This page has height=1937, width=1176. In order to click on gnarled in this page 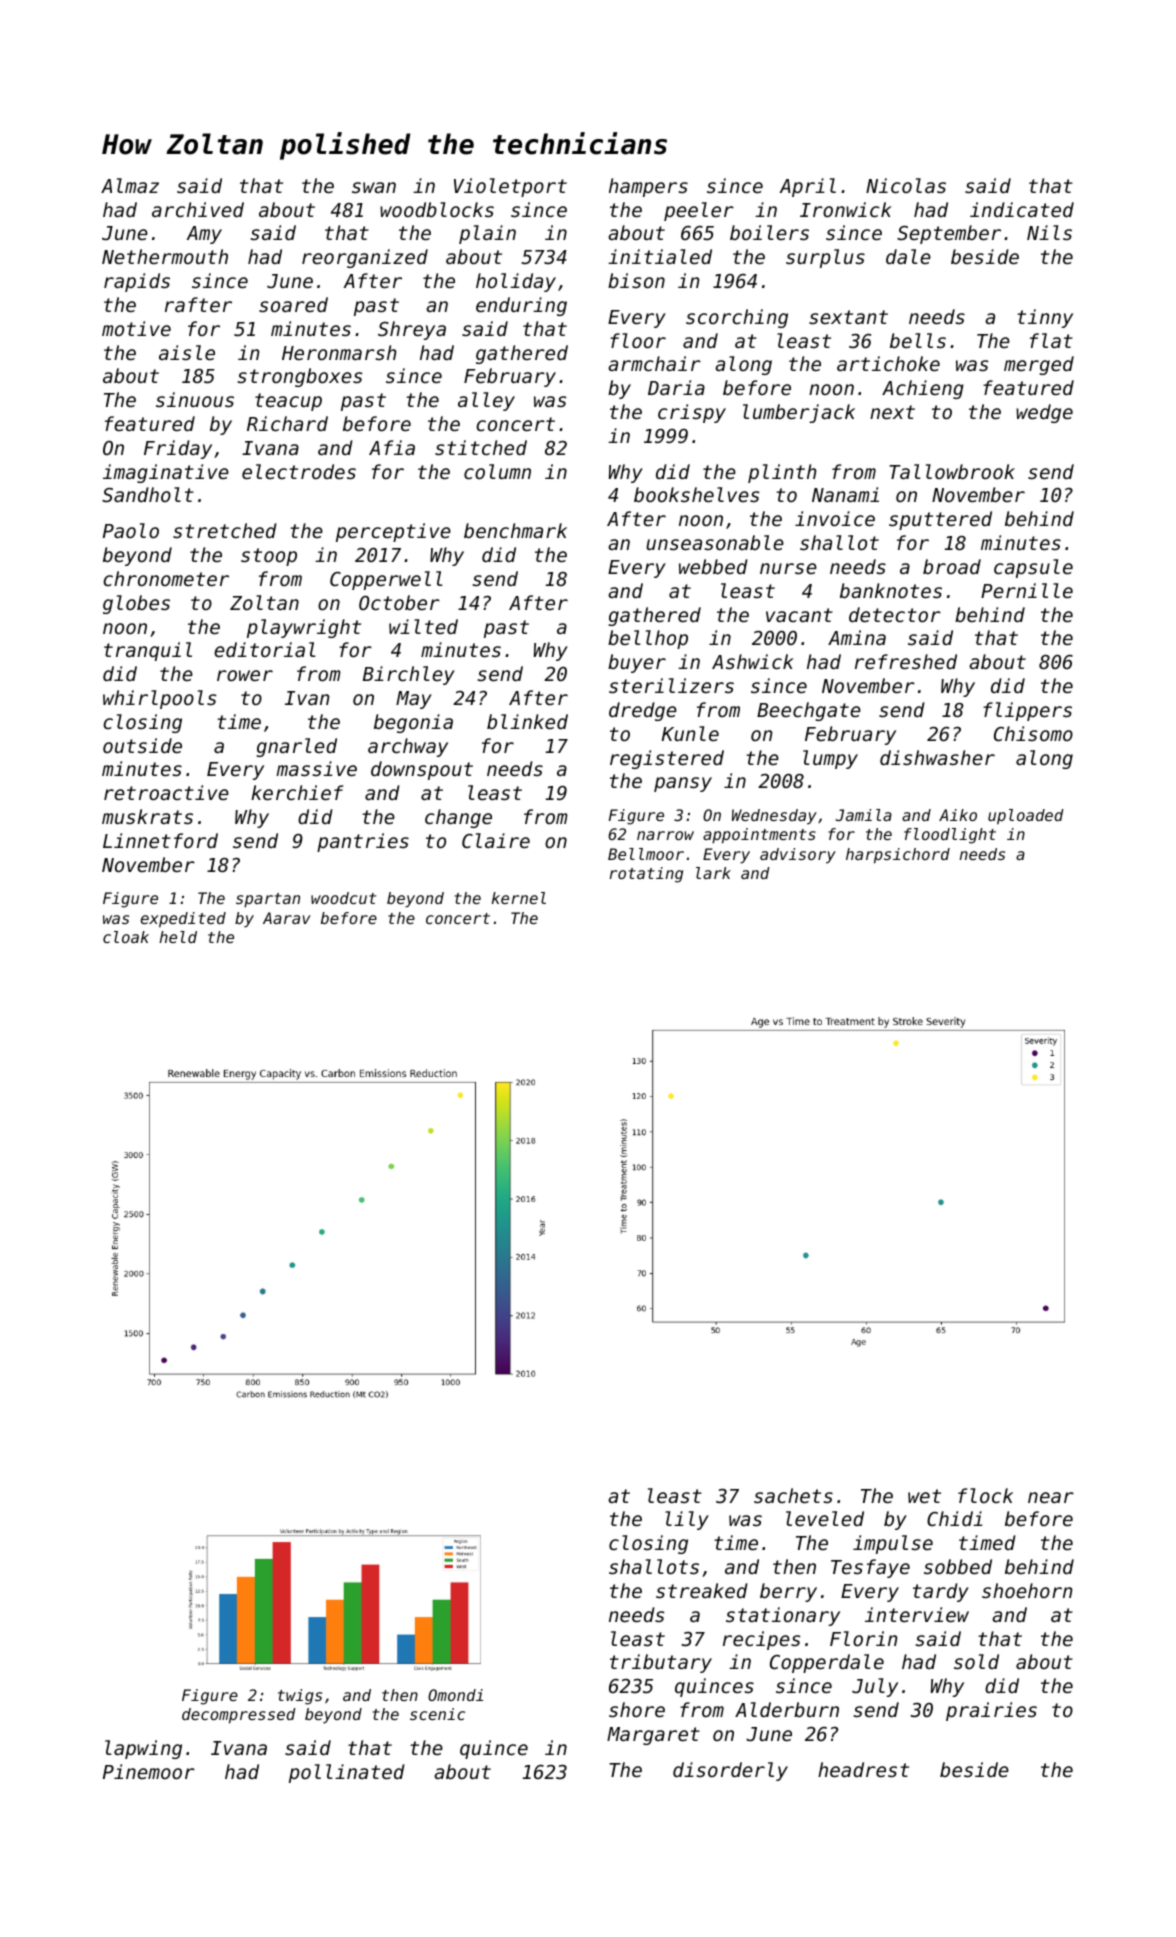, I will do `click(296, 747)`.
